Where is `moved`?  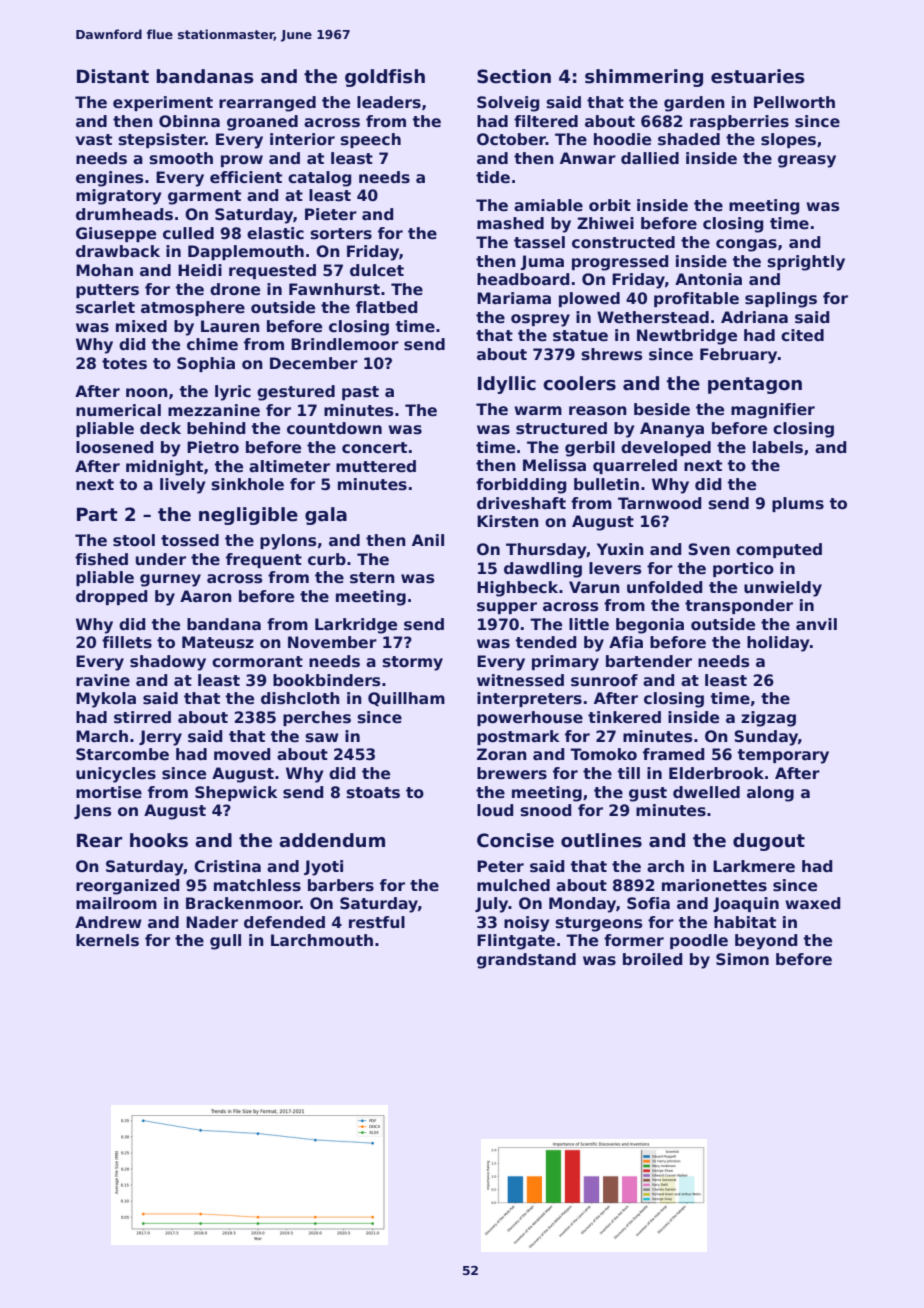
moved is located at coordinates (242, 754).
